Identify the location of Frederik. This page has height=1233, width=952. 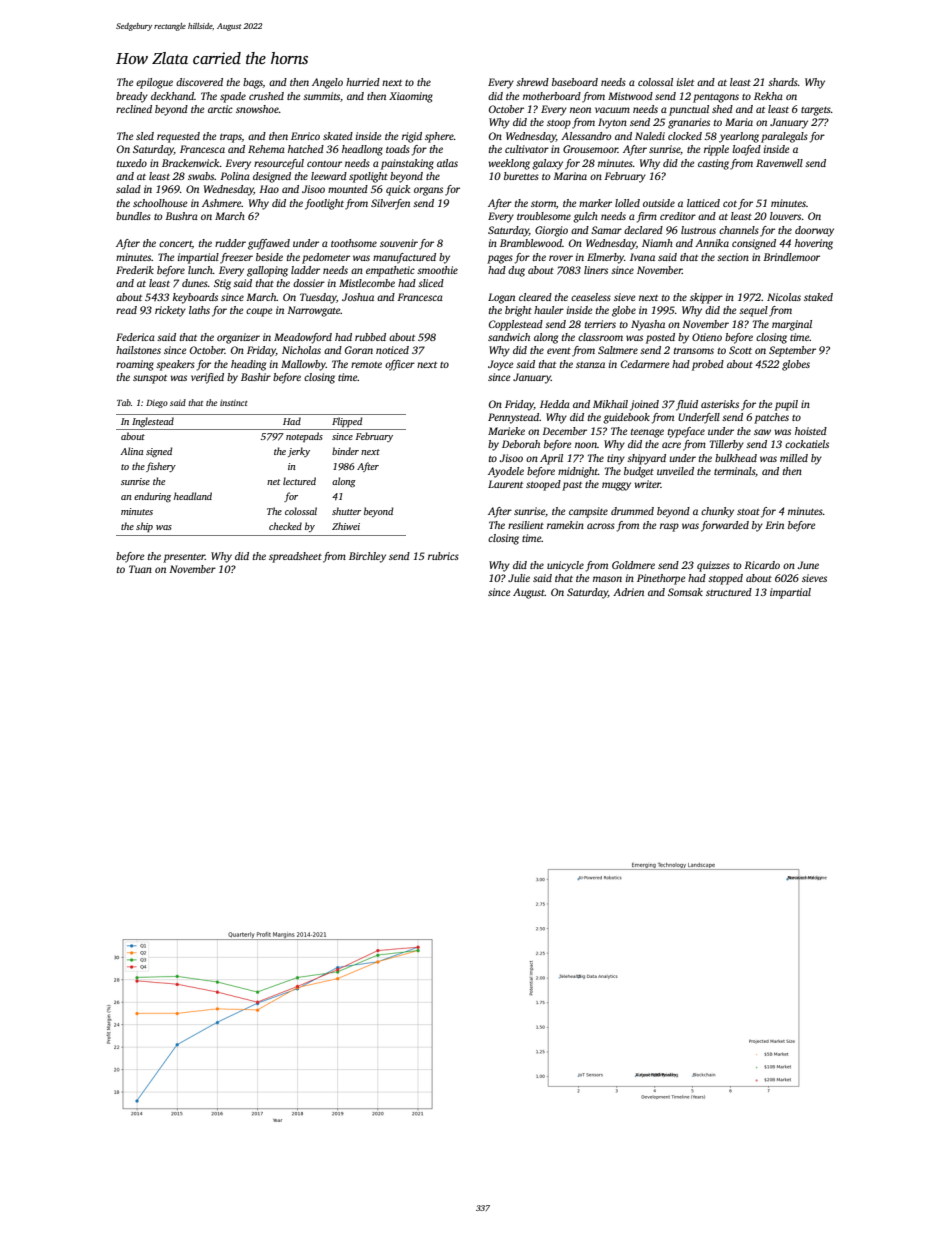
(135, 270).
